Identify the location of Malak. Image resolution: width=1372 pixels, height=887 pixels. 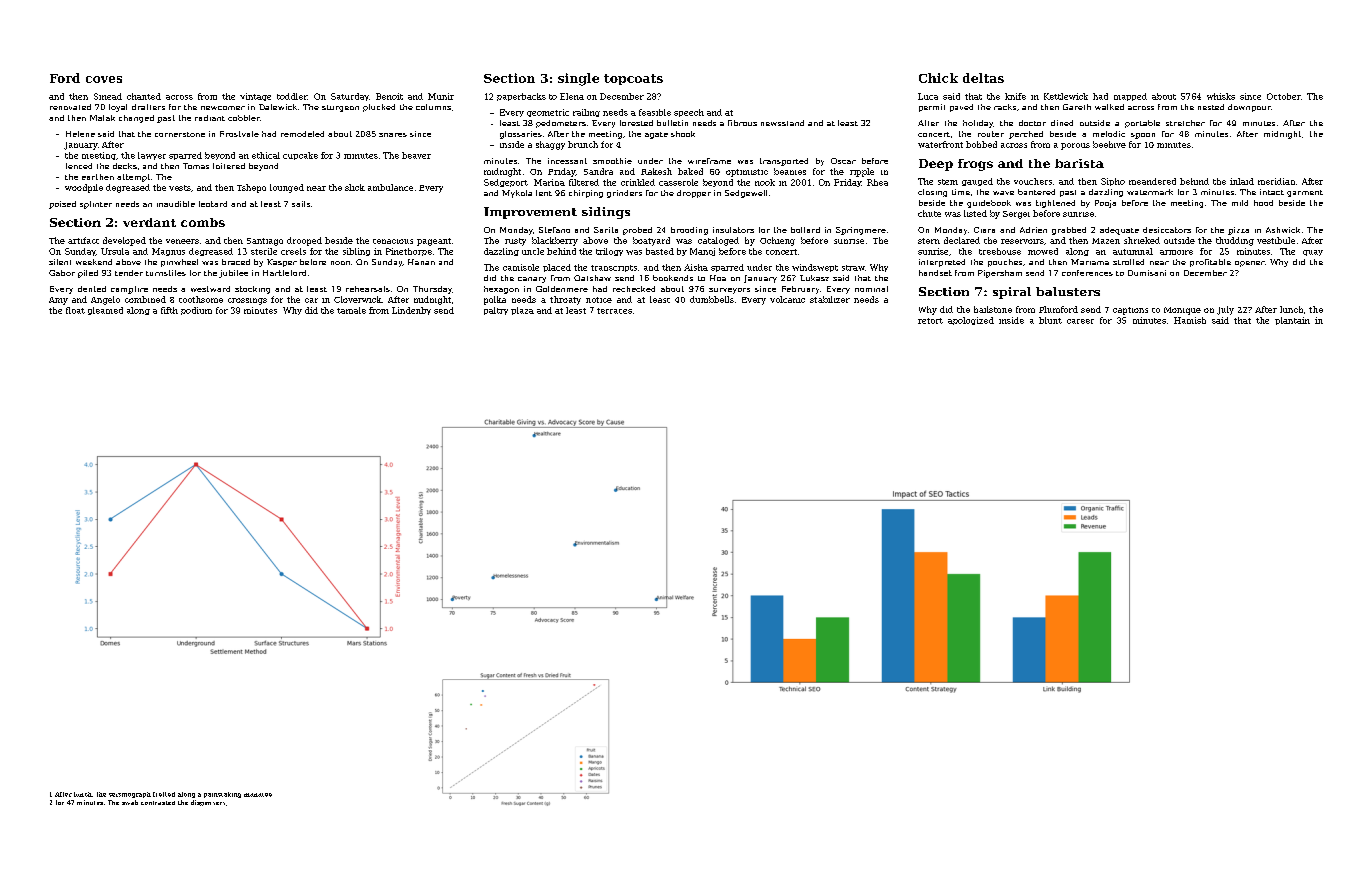
(102, 118).
